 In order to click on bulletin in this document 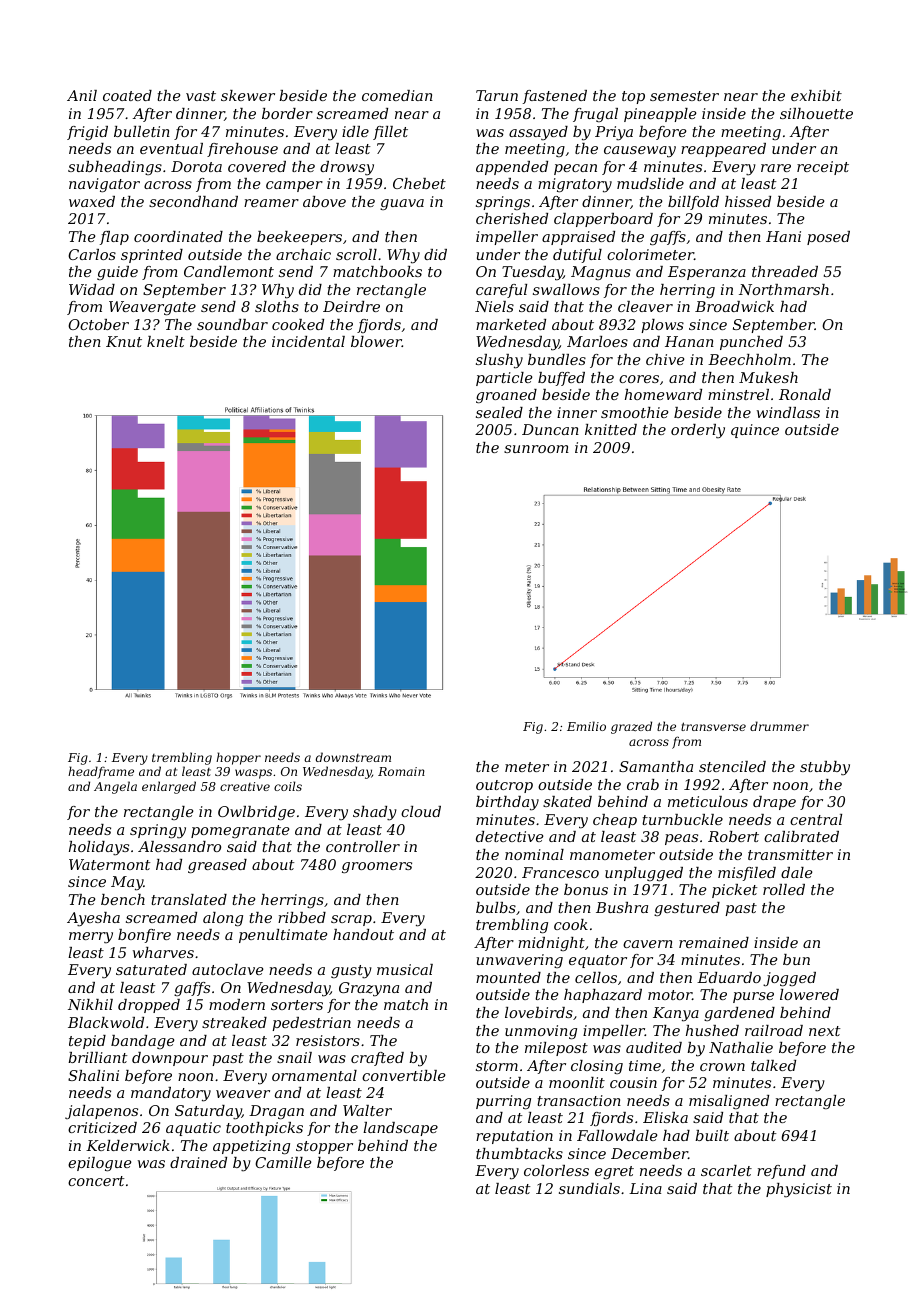, I will do `click(142, 131)`.
